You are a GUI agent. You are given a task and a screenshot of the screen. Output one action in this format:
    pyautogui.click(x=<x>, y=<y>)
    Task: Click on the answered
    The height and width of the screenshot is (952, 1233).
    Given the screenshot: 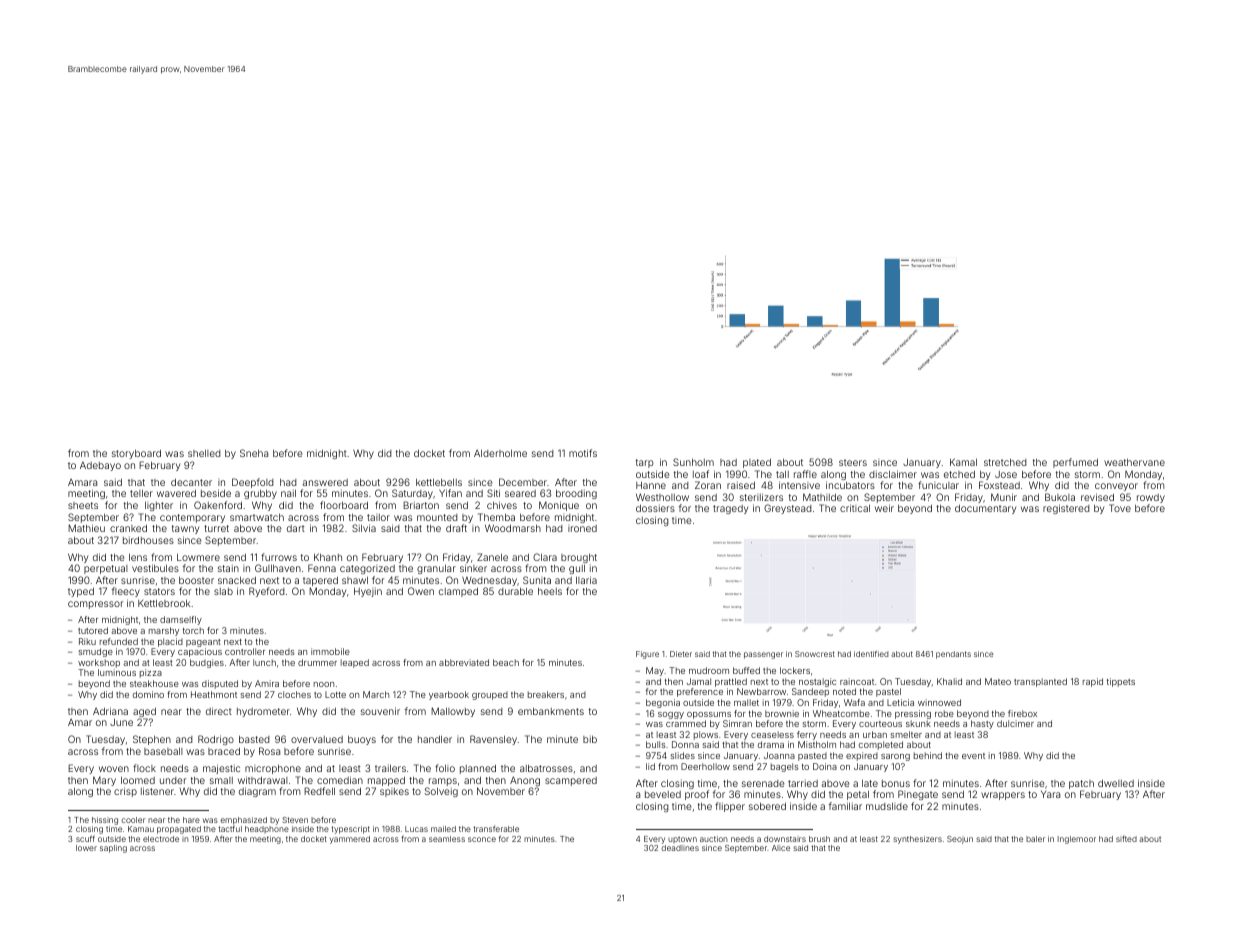 What is the action you would take?
    pyautogui.click(x=325, y=482)
